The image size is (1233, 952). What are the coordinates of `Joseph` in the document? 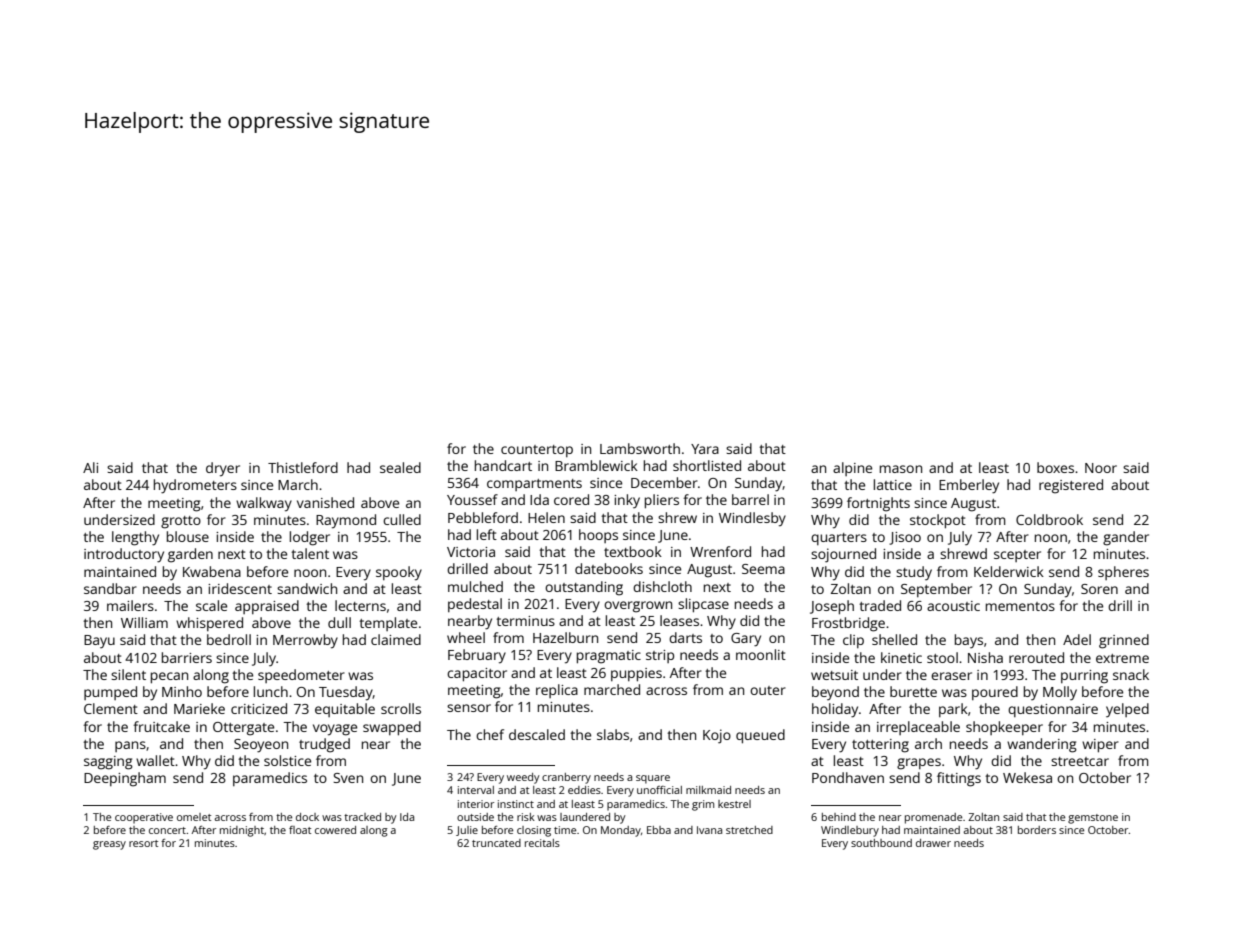 It's located at (832, 607).
